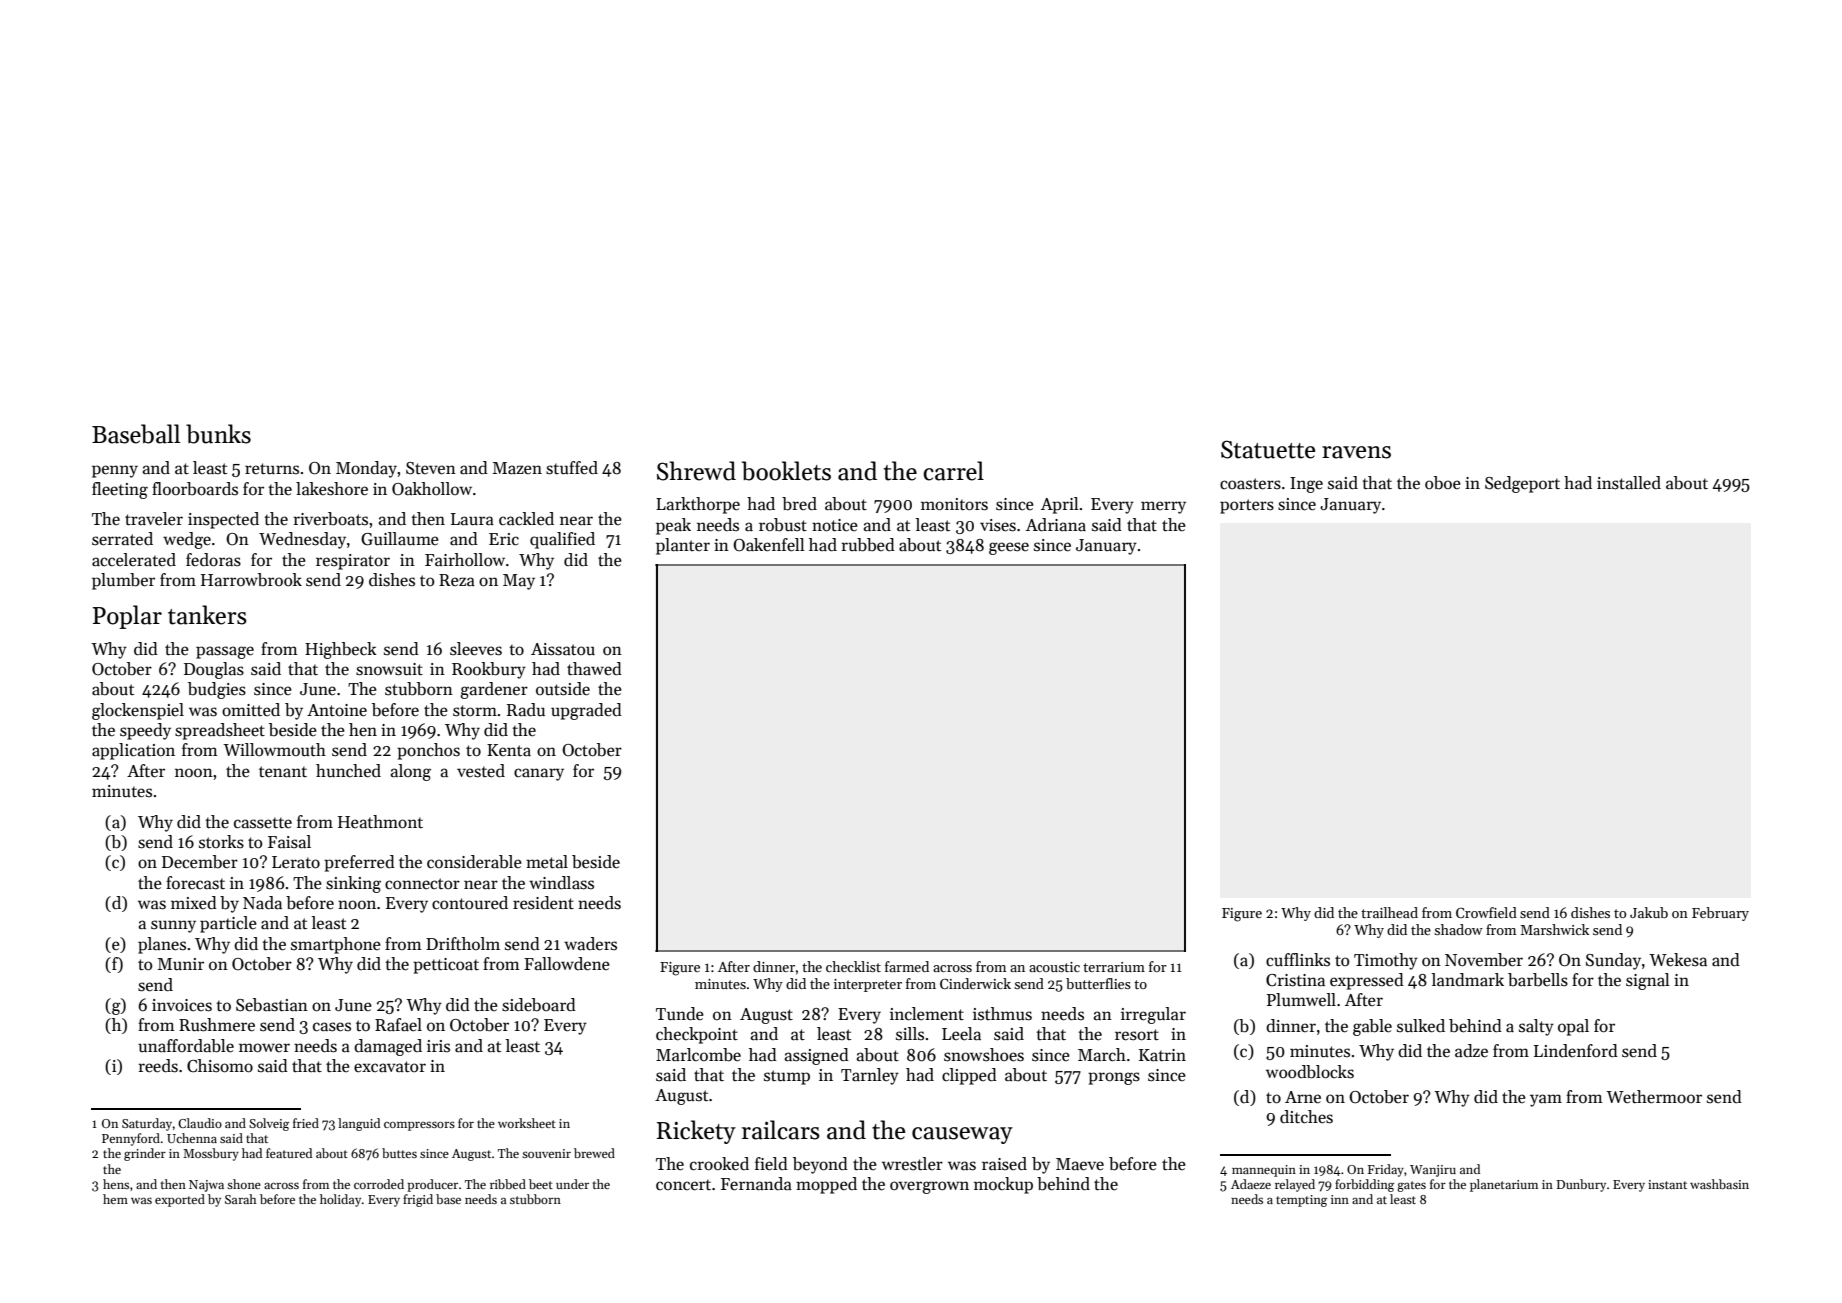 The image size is (1842, 1303). What do you see at coordinates (200, 862) in the screenshot?
I see `December` at bounding box center [200, 862].
